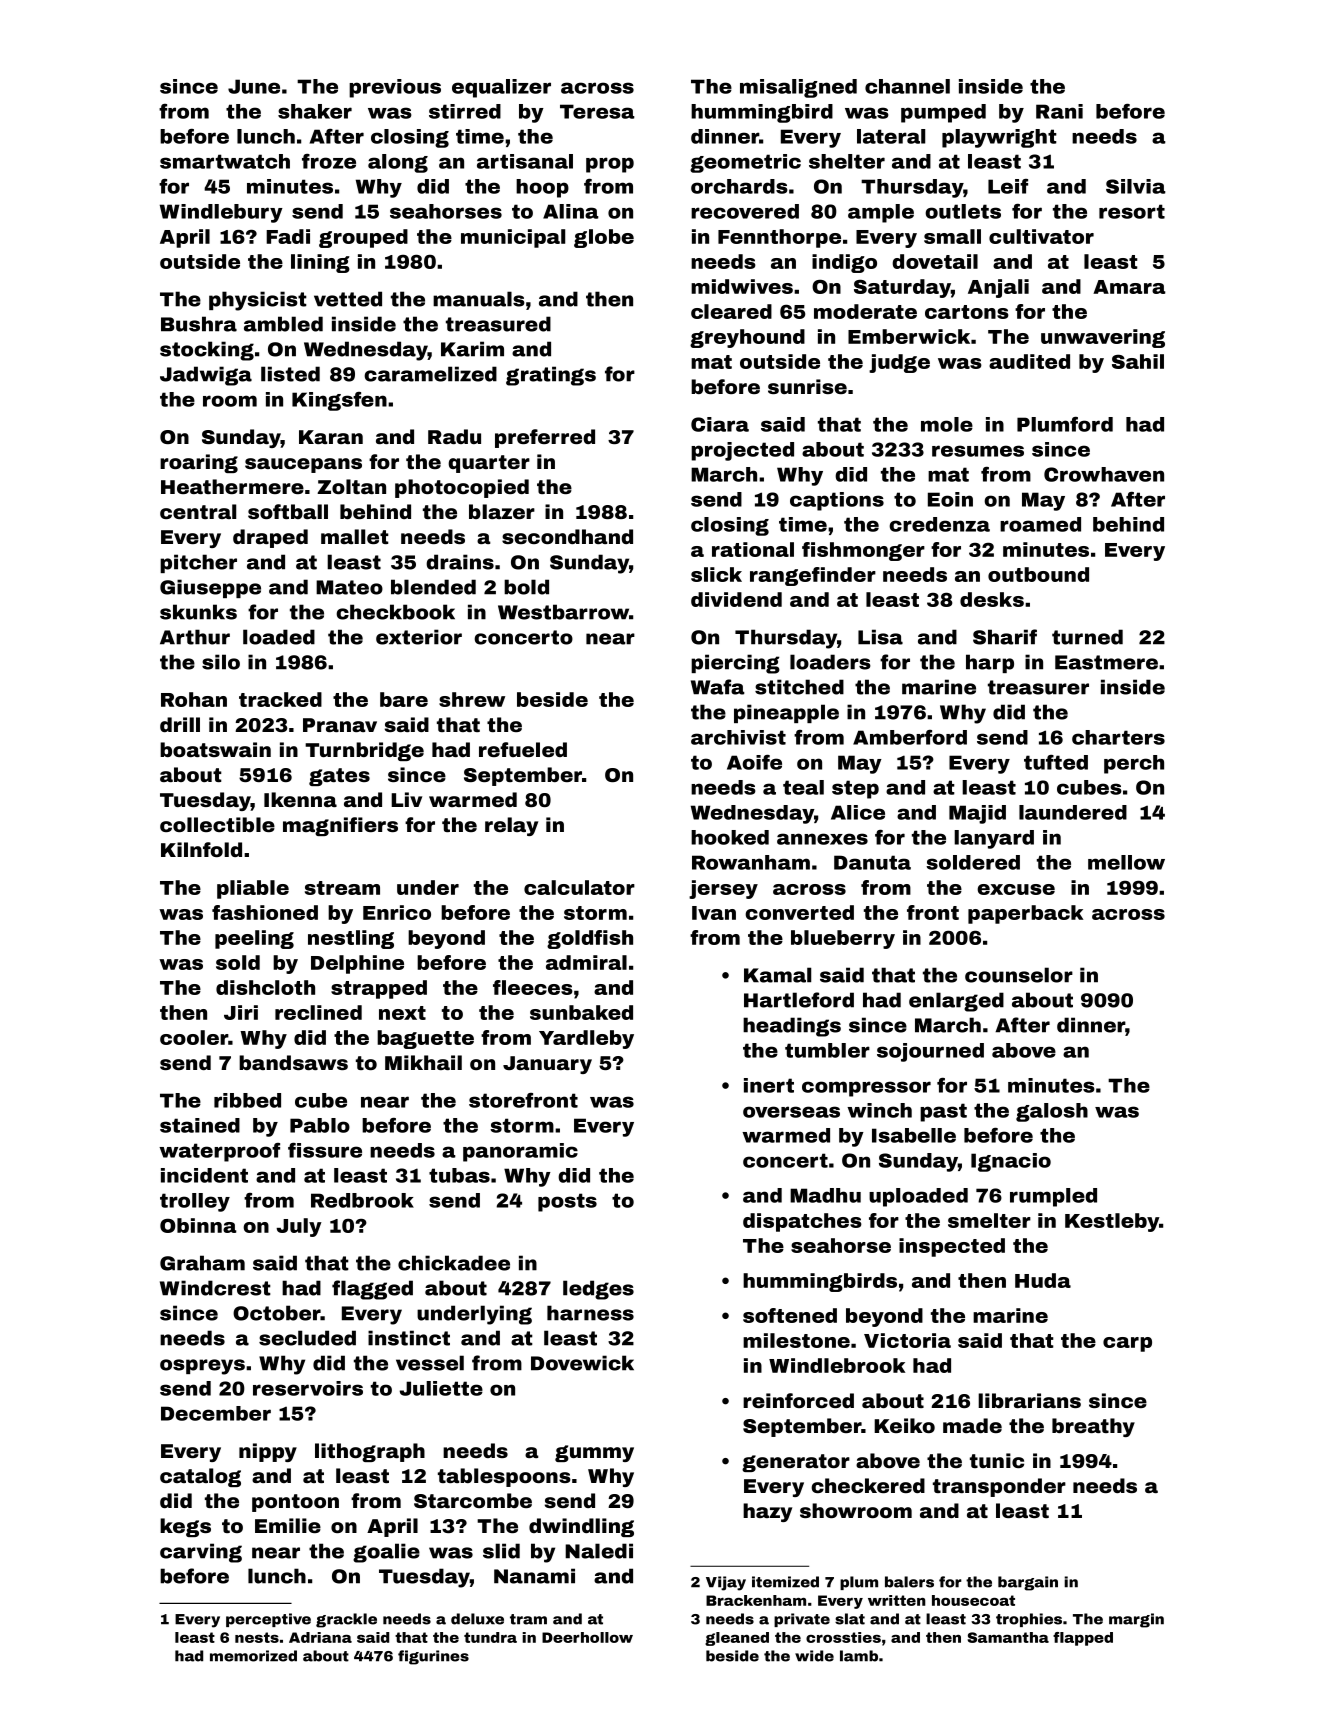 The width and height of the document is (1325, 1715). I want to click on next, so click(402, 1013).
